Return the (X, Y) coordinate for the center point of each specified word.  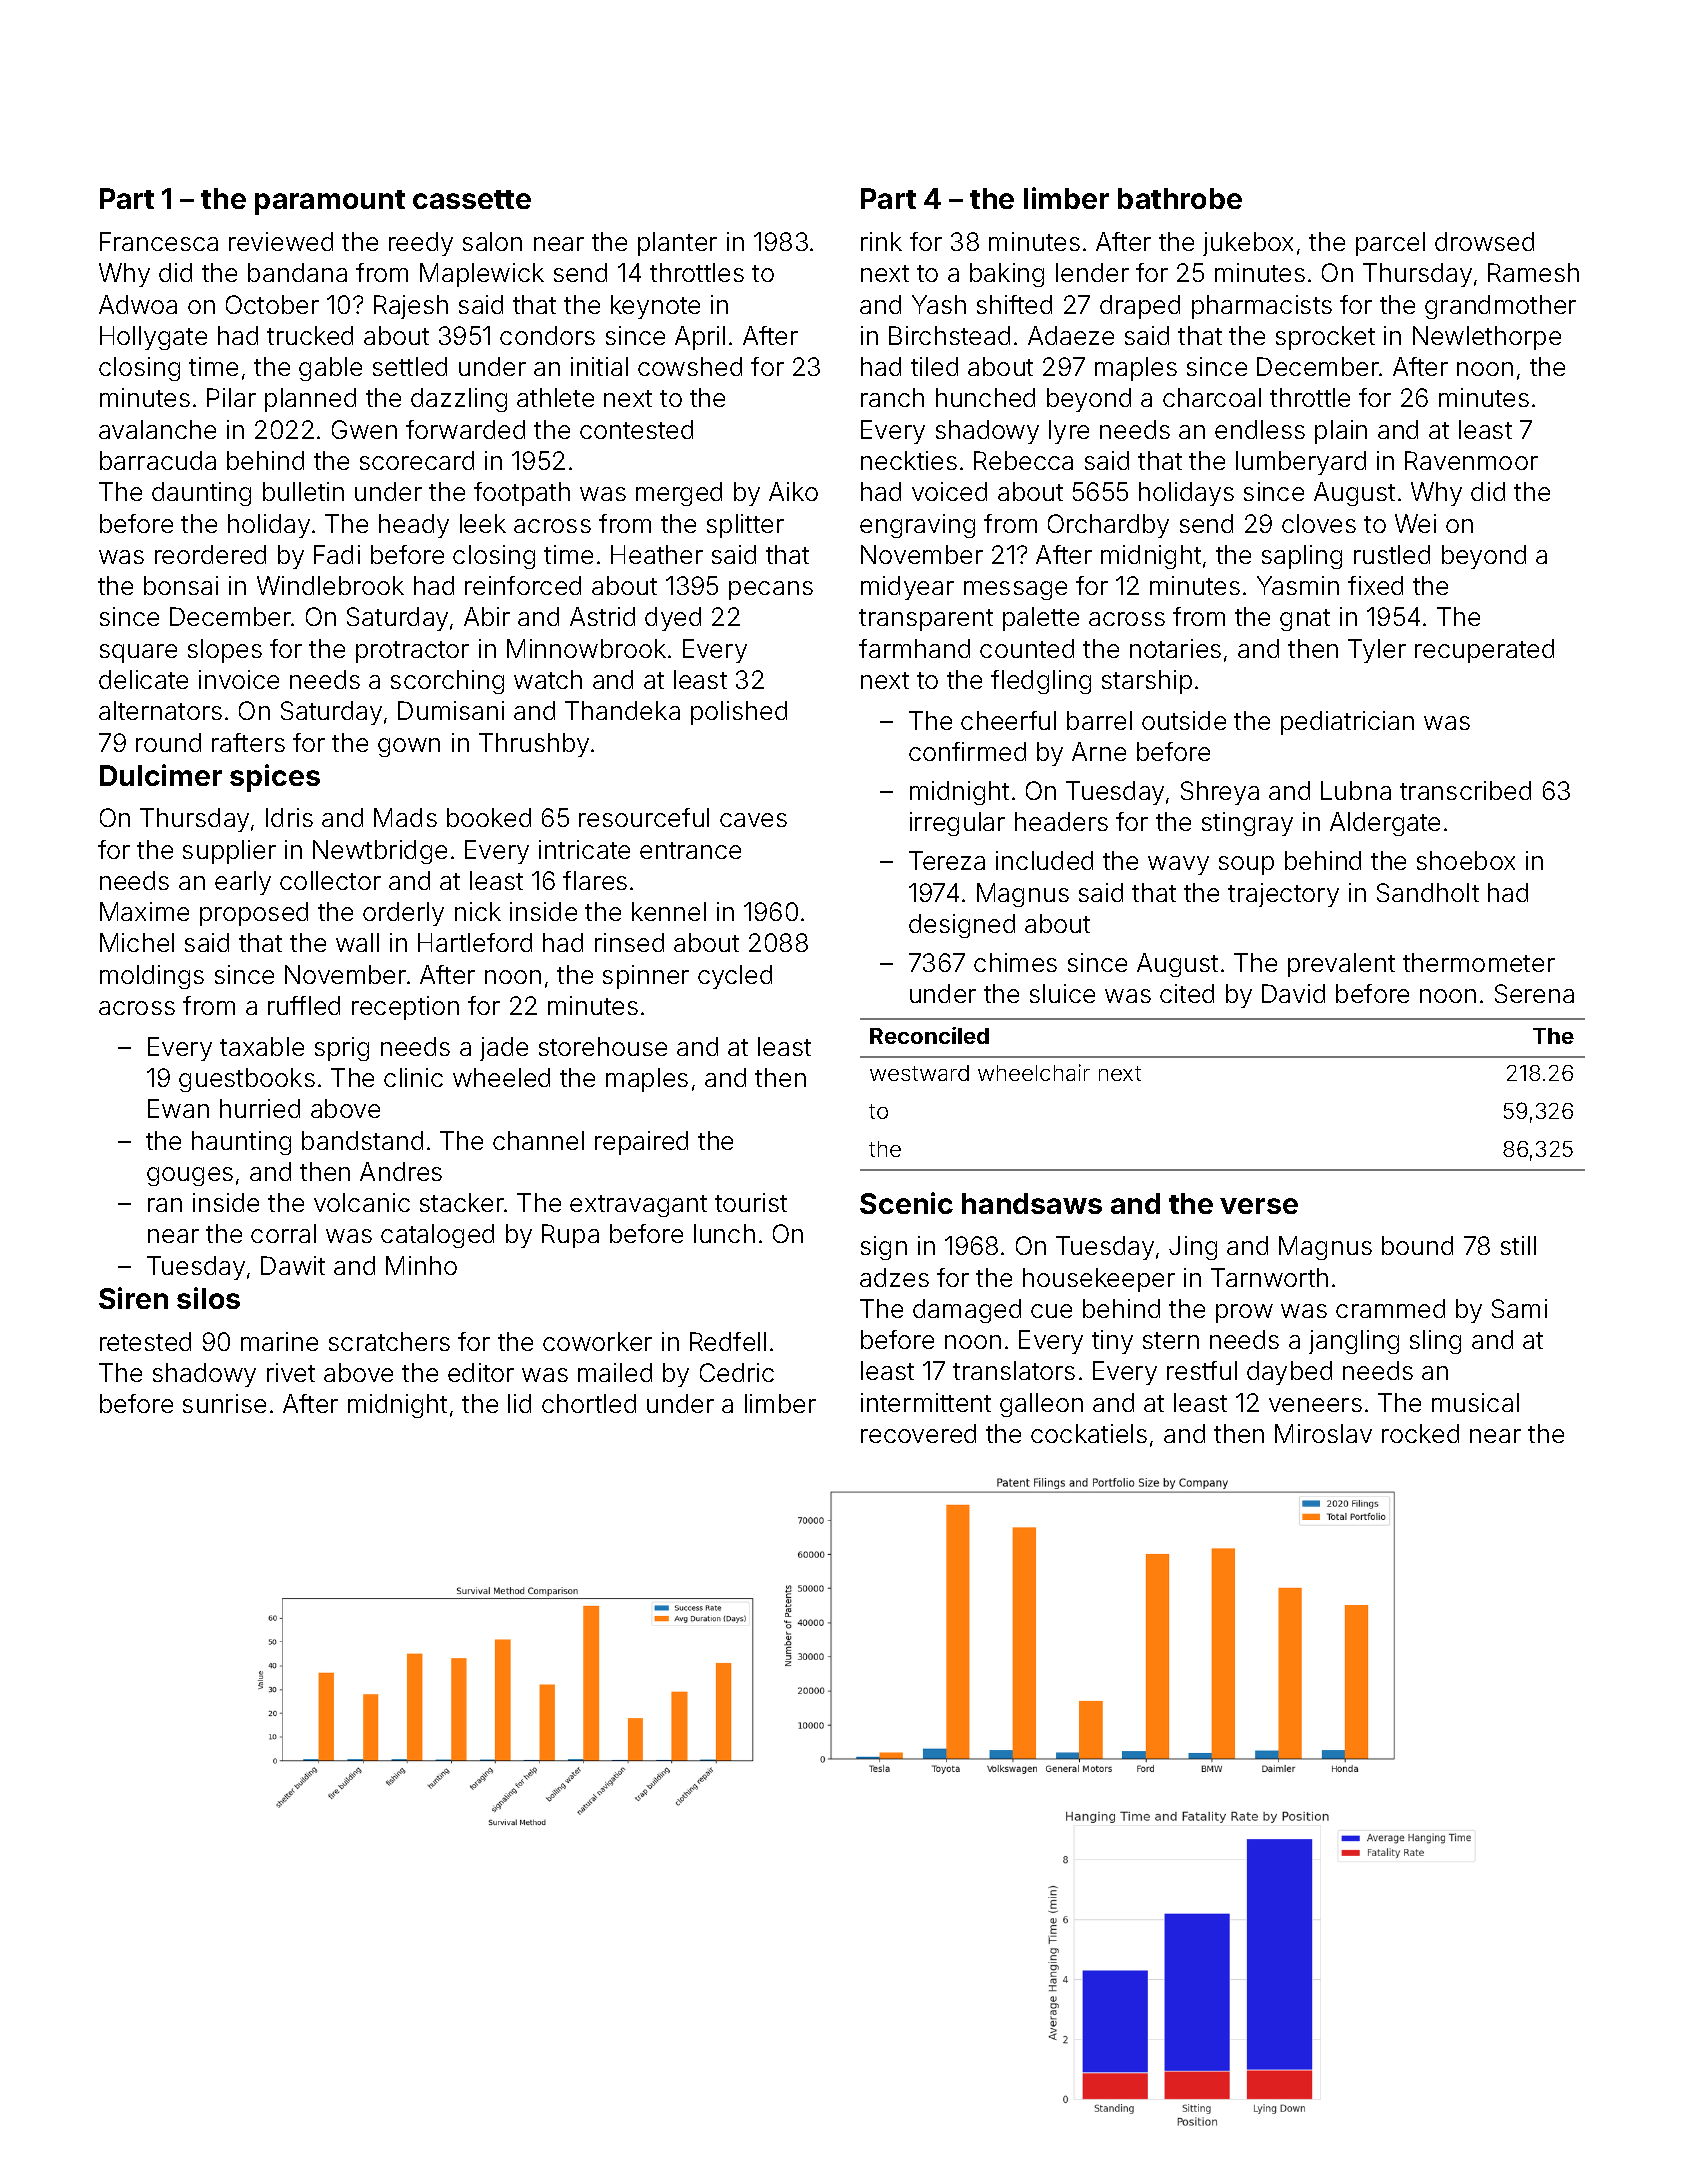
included (1044, 860)
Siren (133, 1298)
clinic (413, 1077)
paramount (330, 202)
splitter (745, 526)
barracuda (158, 460)
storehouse (603, 1046)
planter (677, 244)
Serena (1534, 993)
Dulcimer (161, 775)
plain (1341, 432)
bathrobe (1180, 198)
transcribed (1465, 790)
